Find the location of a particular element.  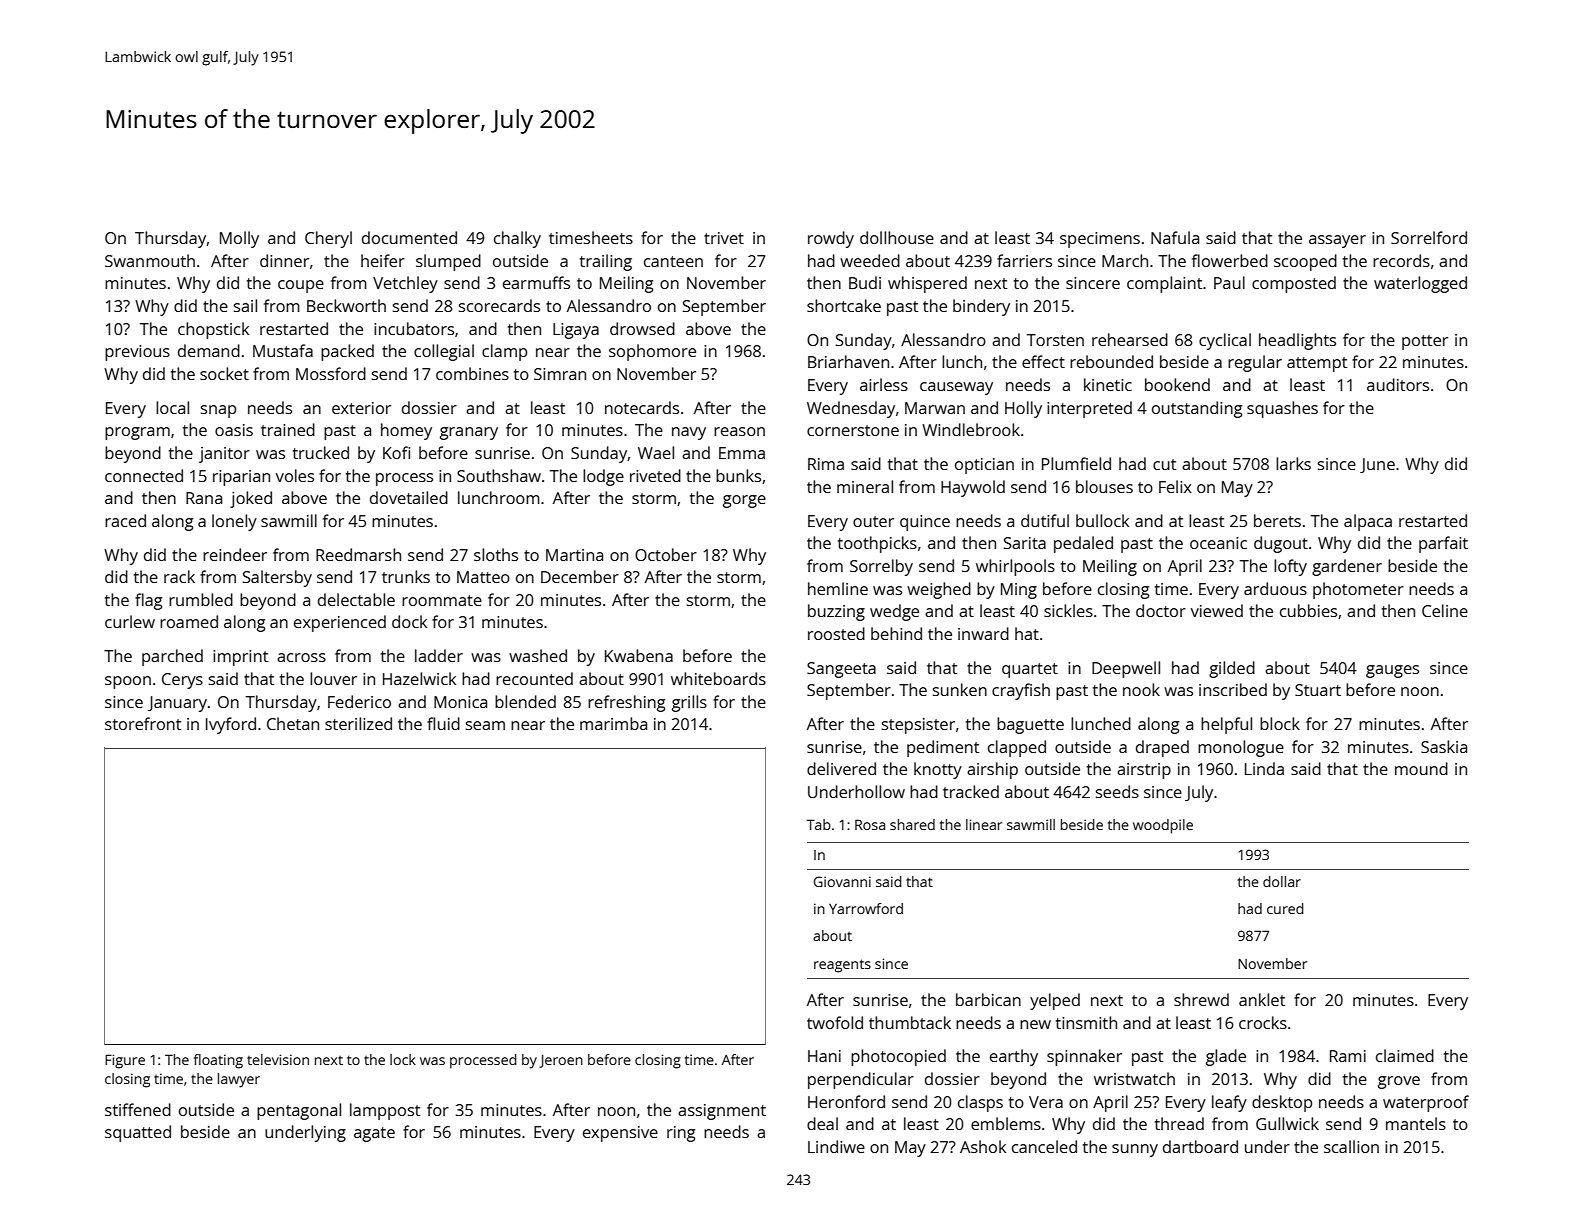

Rosa is located at coordinates (870, 824).
